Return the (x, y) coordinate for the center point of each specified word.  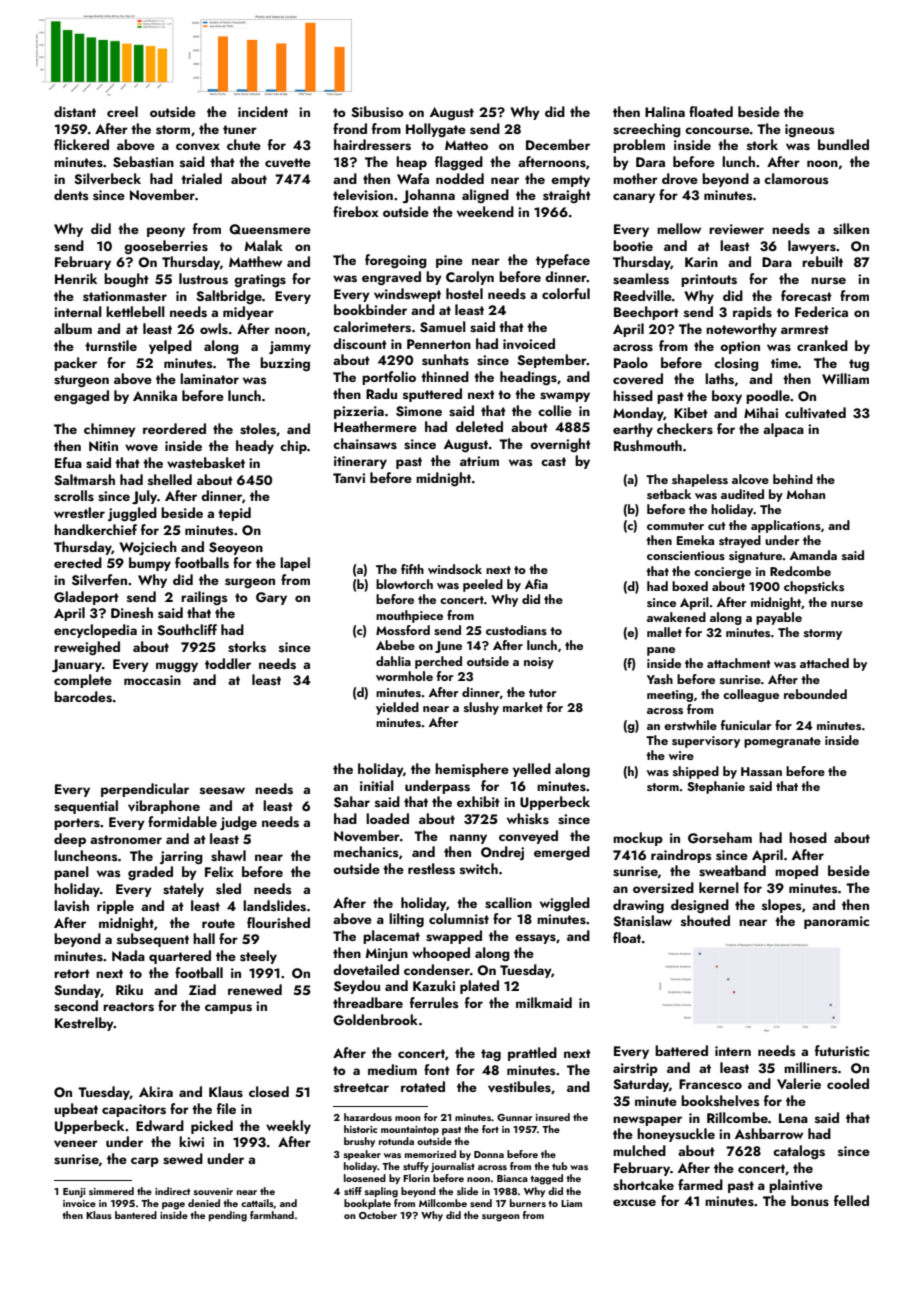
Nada (128, 955)
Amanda (813, 555)
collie (555, 410)
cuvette (288, 162)
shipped (696, 772)
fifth (412, 569)
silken (851, 229)
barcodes (83, 697)
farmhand (272, 1215)
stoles (258, 429)
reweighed (87, 648)
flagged (459, 163)
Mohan (805, 494)
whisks (528, 819)
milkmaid (544, 1002)
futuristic (842, 1051)
